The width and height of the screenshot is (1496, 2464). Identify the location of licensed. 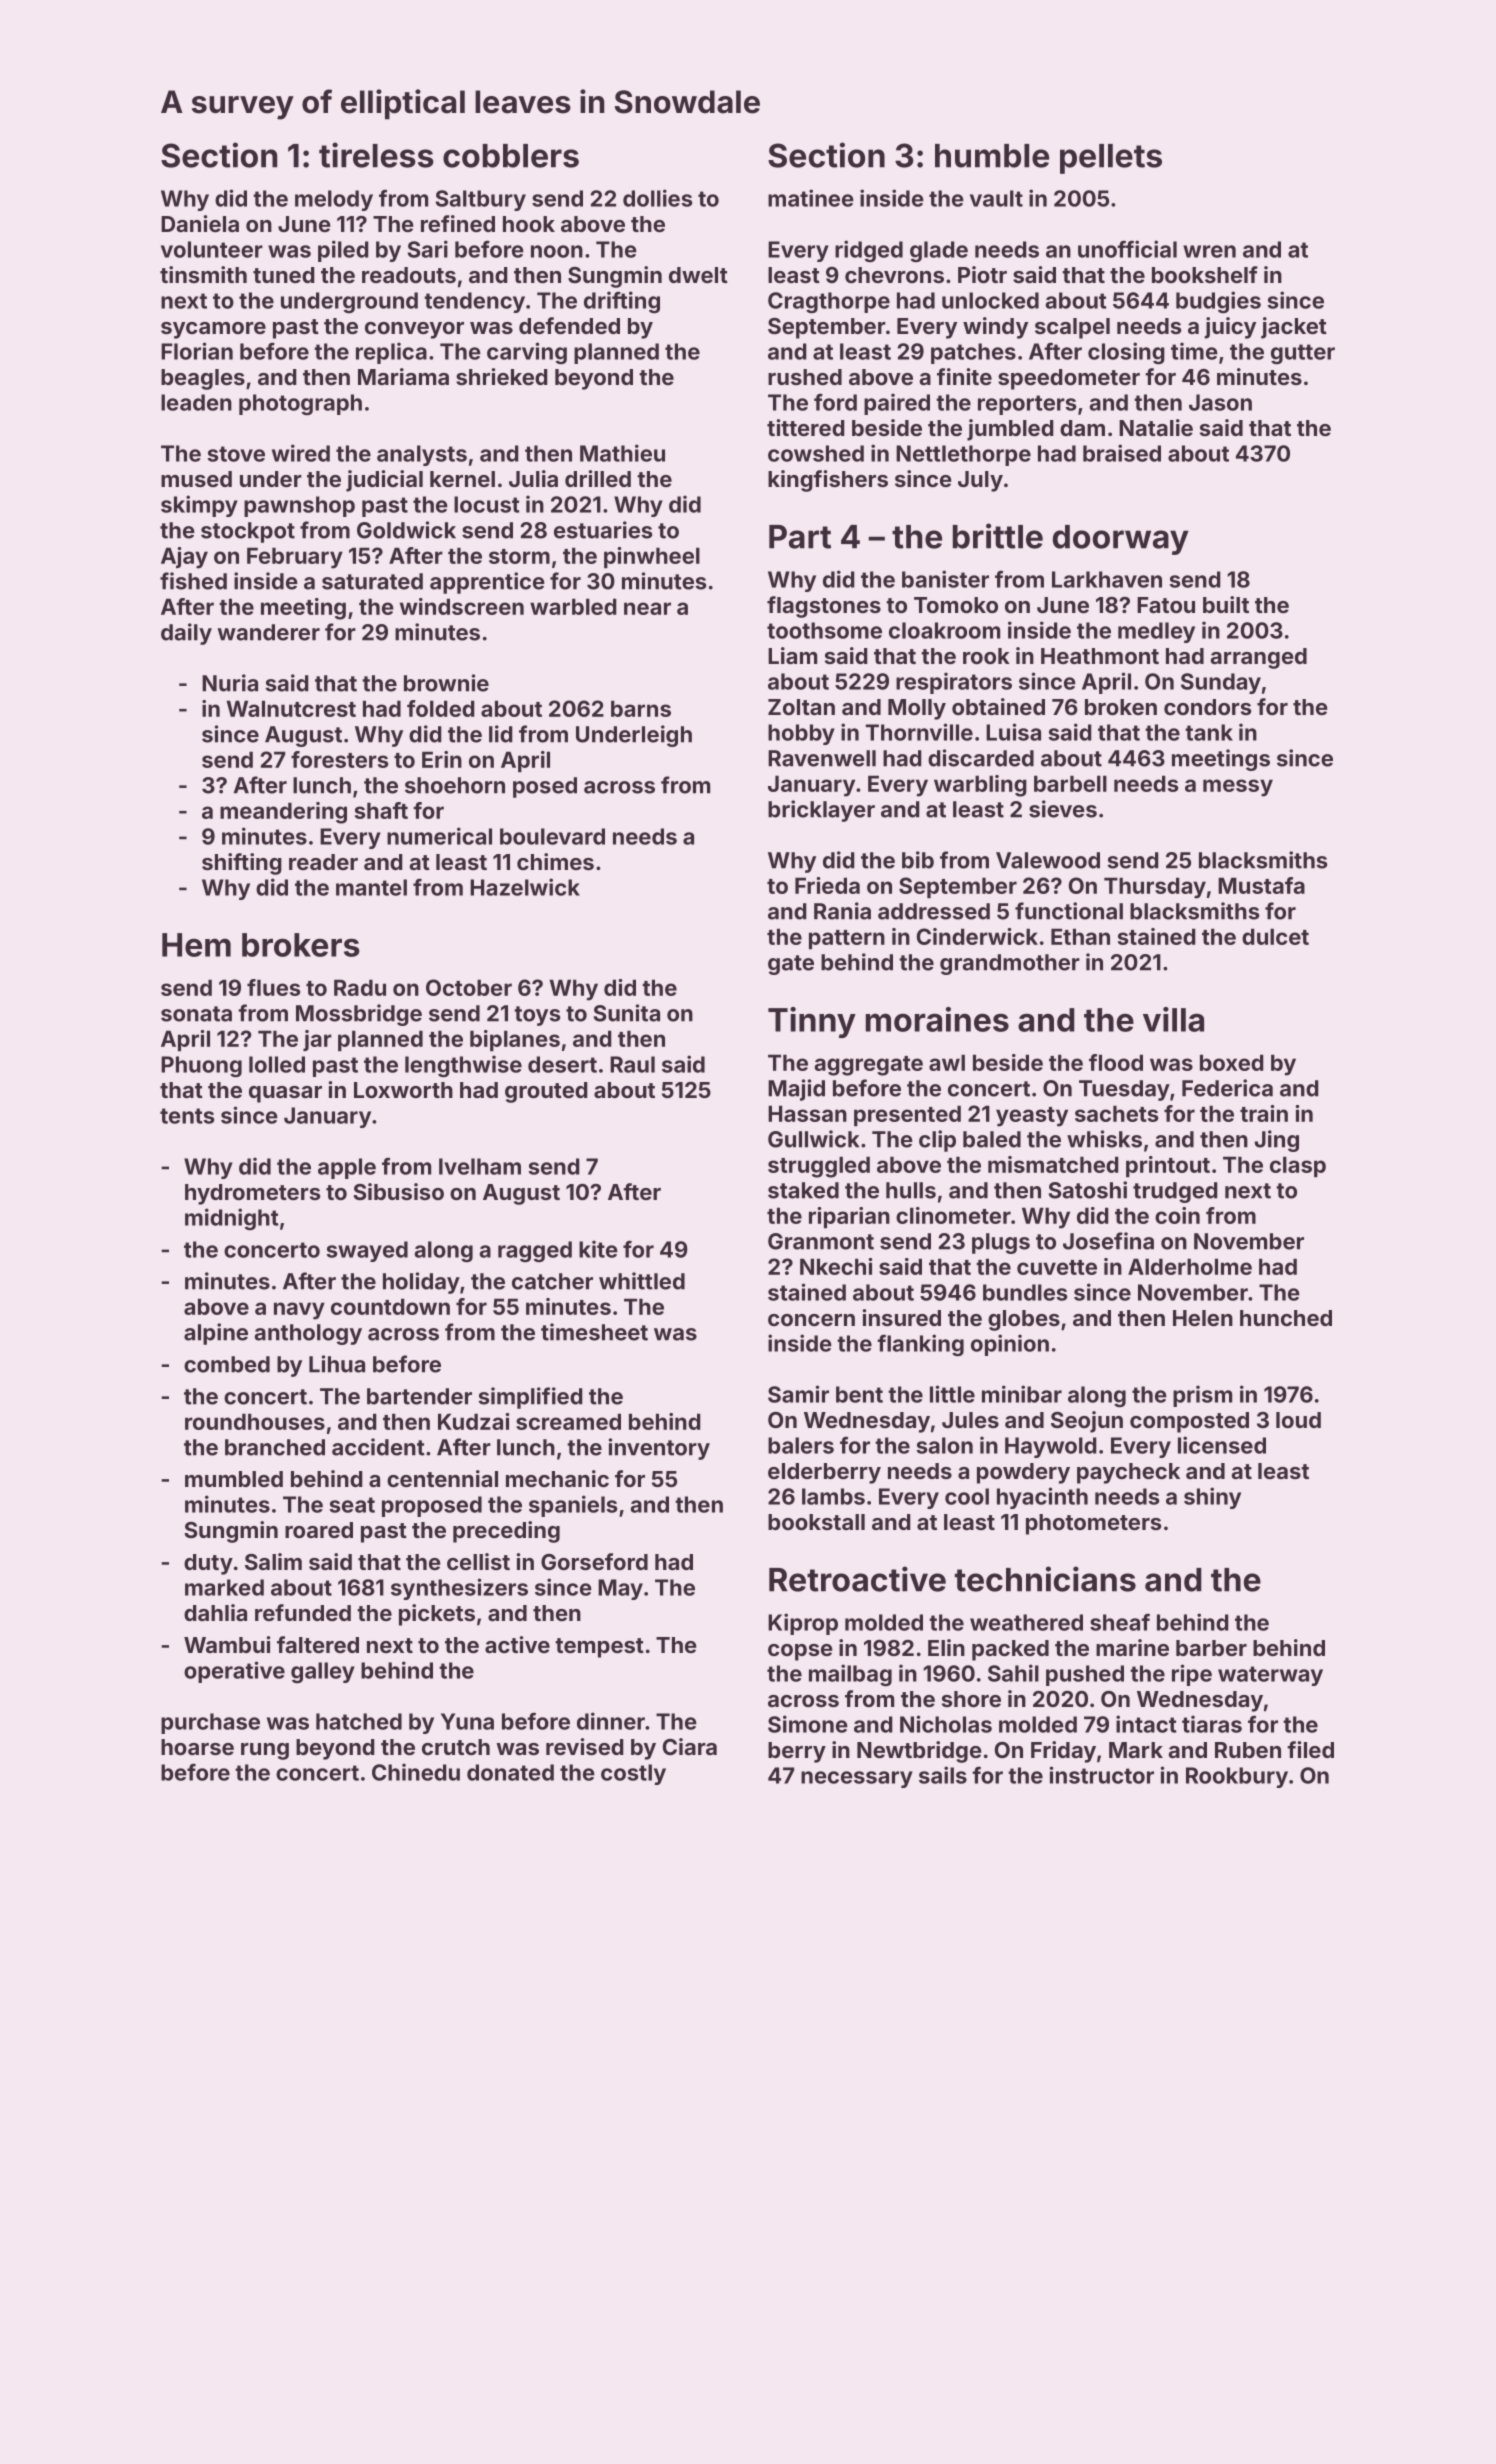
(1222, 1445).
